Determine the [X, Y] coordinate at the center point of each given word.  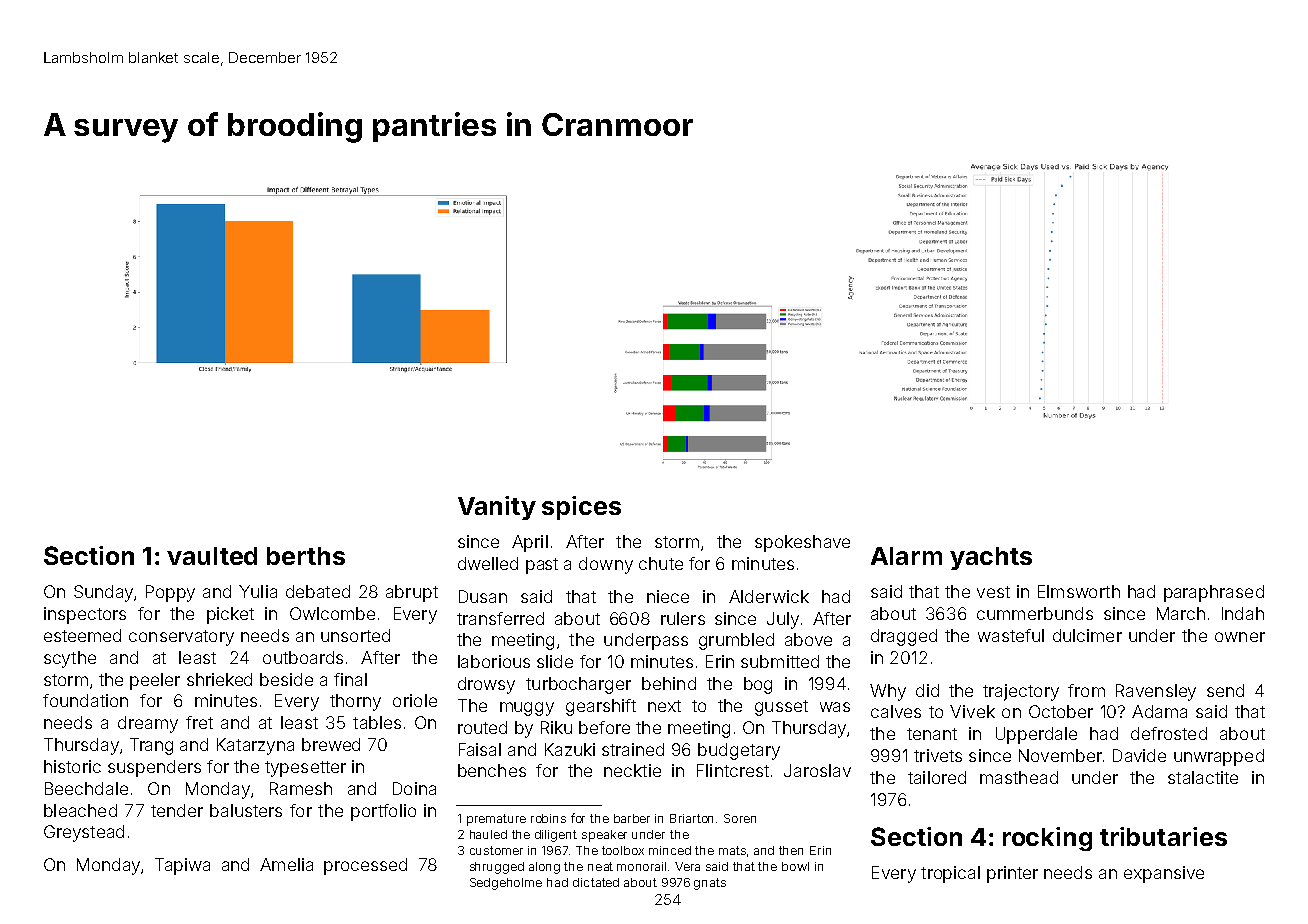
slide [555, 661]
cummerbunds [1035, 613]
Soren [740, 818]
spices [581, 508]
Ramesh [301, 788]
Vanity [497, 508]
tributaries [1163, 836]
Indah [1243, 613]
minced [670, 850]
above [808, 639]
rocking [1047, 839]
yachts [991, 558]
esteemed [82, 635]
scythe [70, 659]
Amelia [286, 864]
